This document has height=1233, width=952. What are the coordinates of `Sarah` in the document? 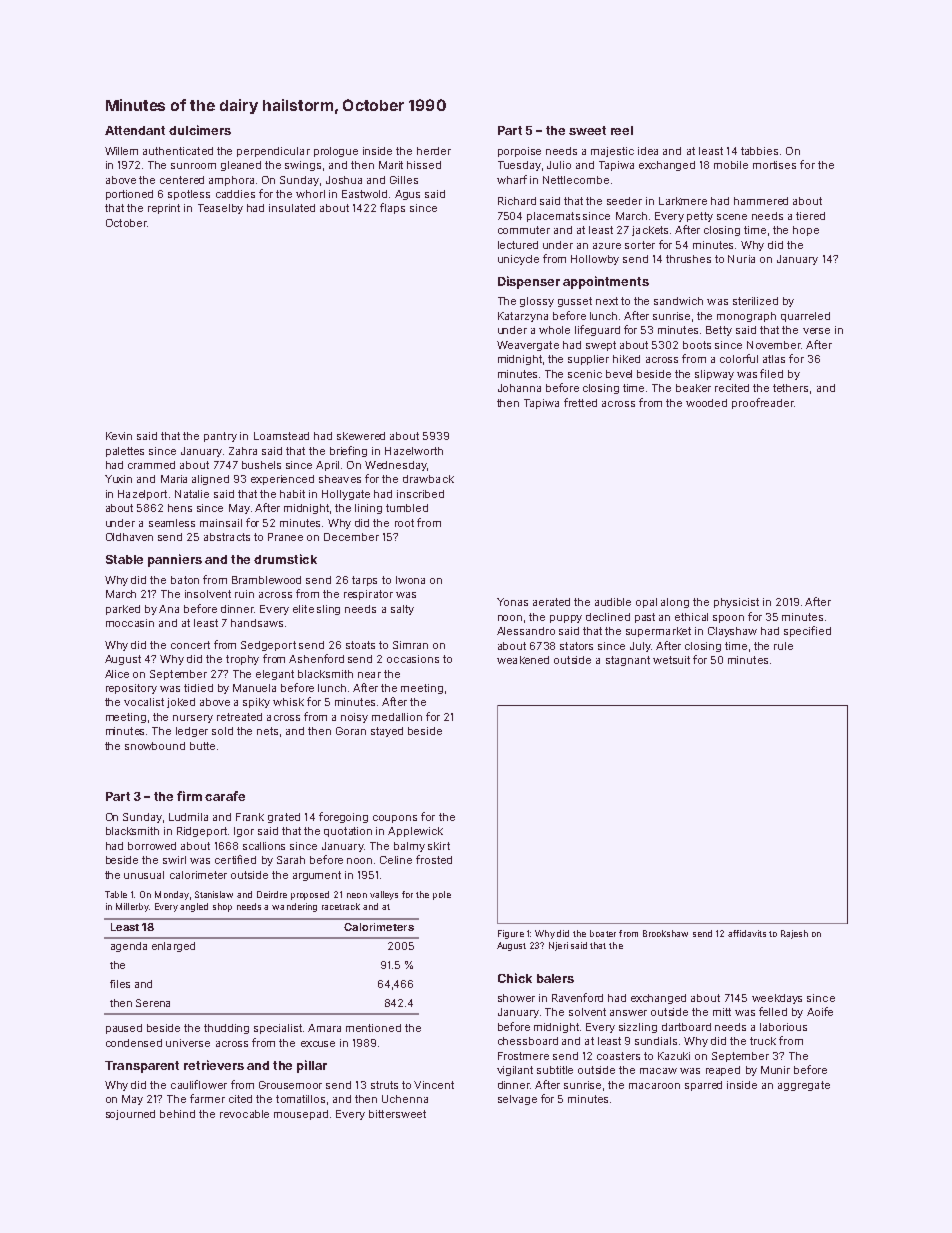 It's located at (291, 860).
